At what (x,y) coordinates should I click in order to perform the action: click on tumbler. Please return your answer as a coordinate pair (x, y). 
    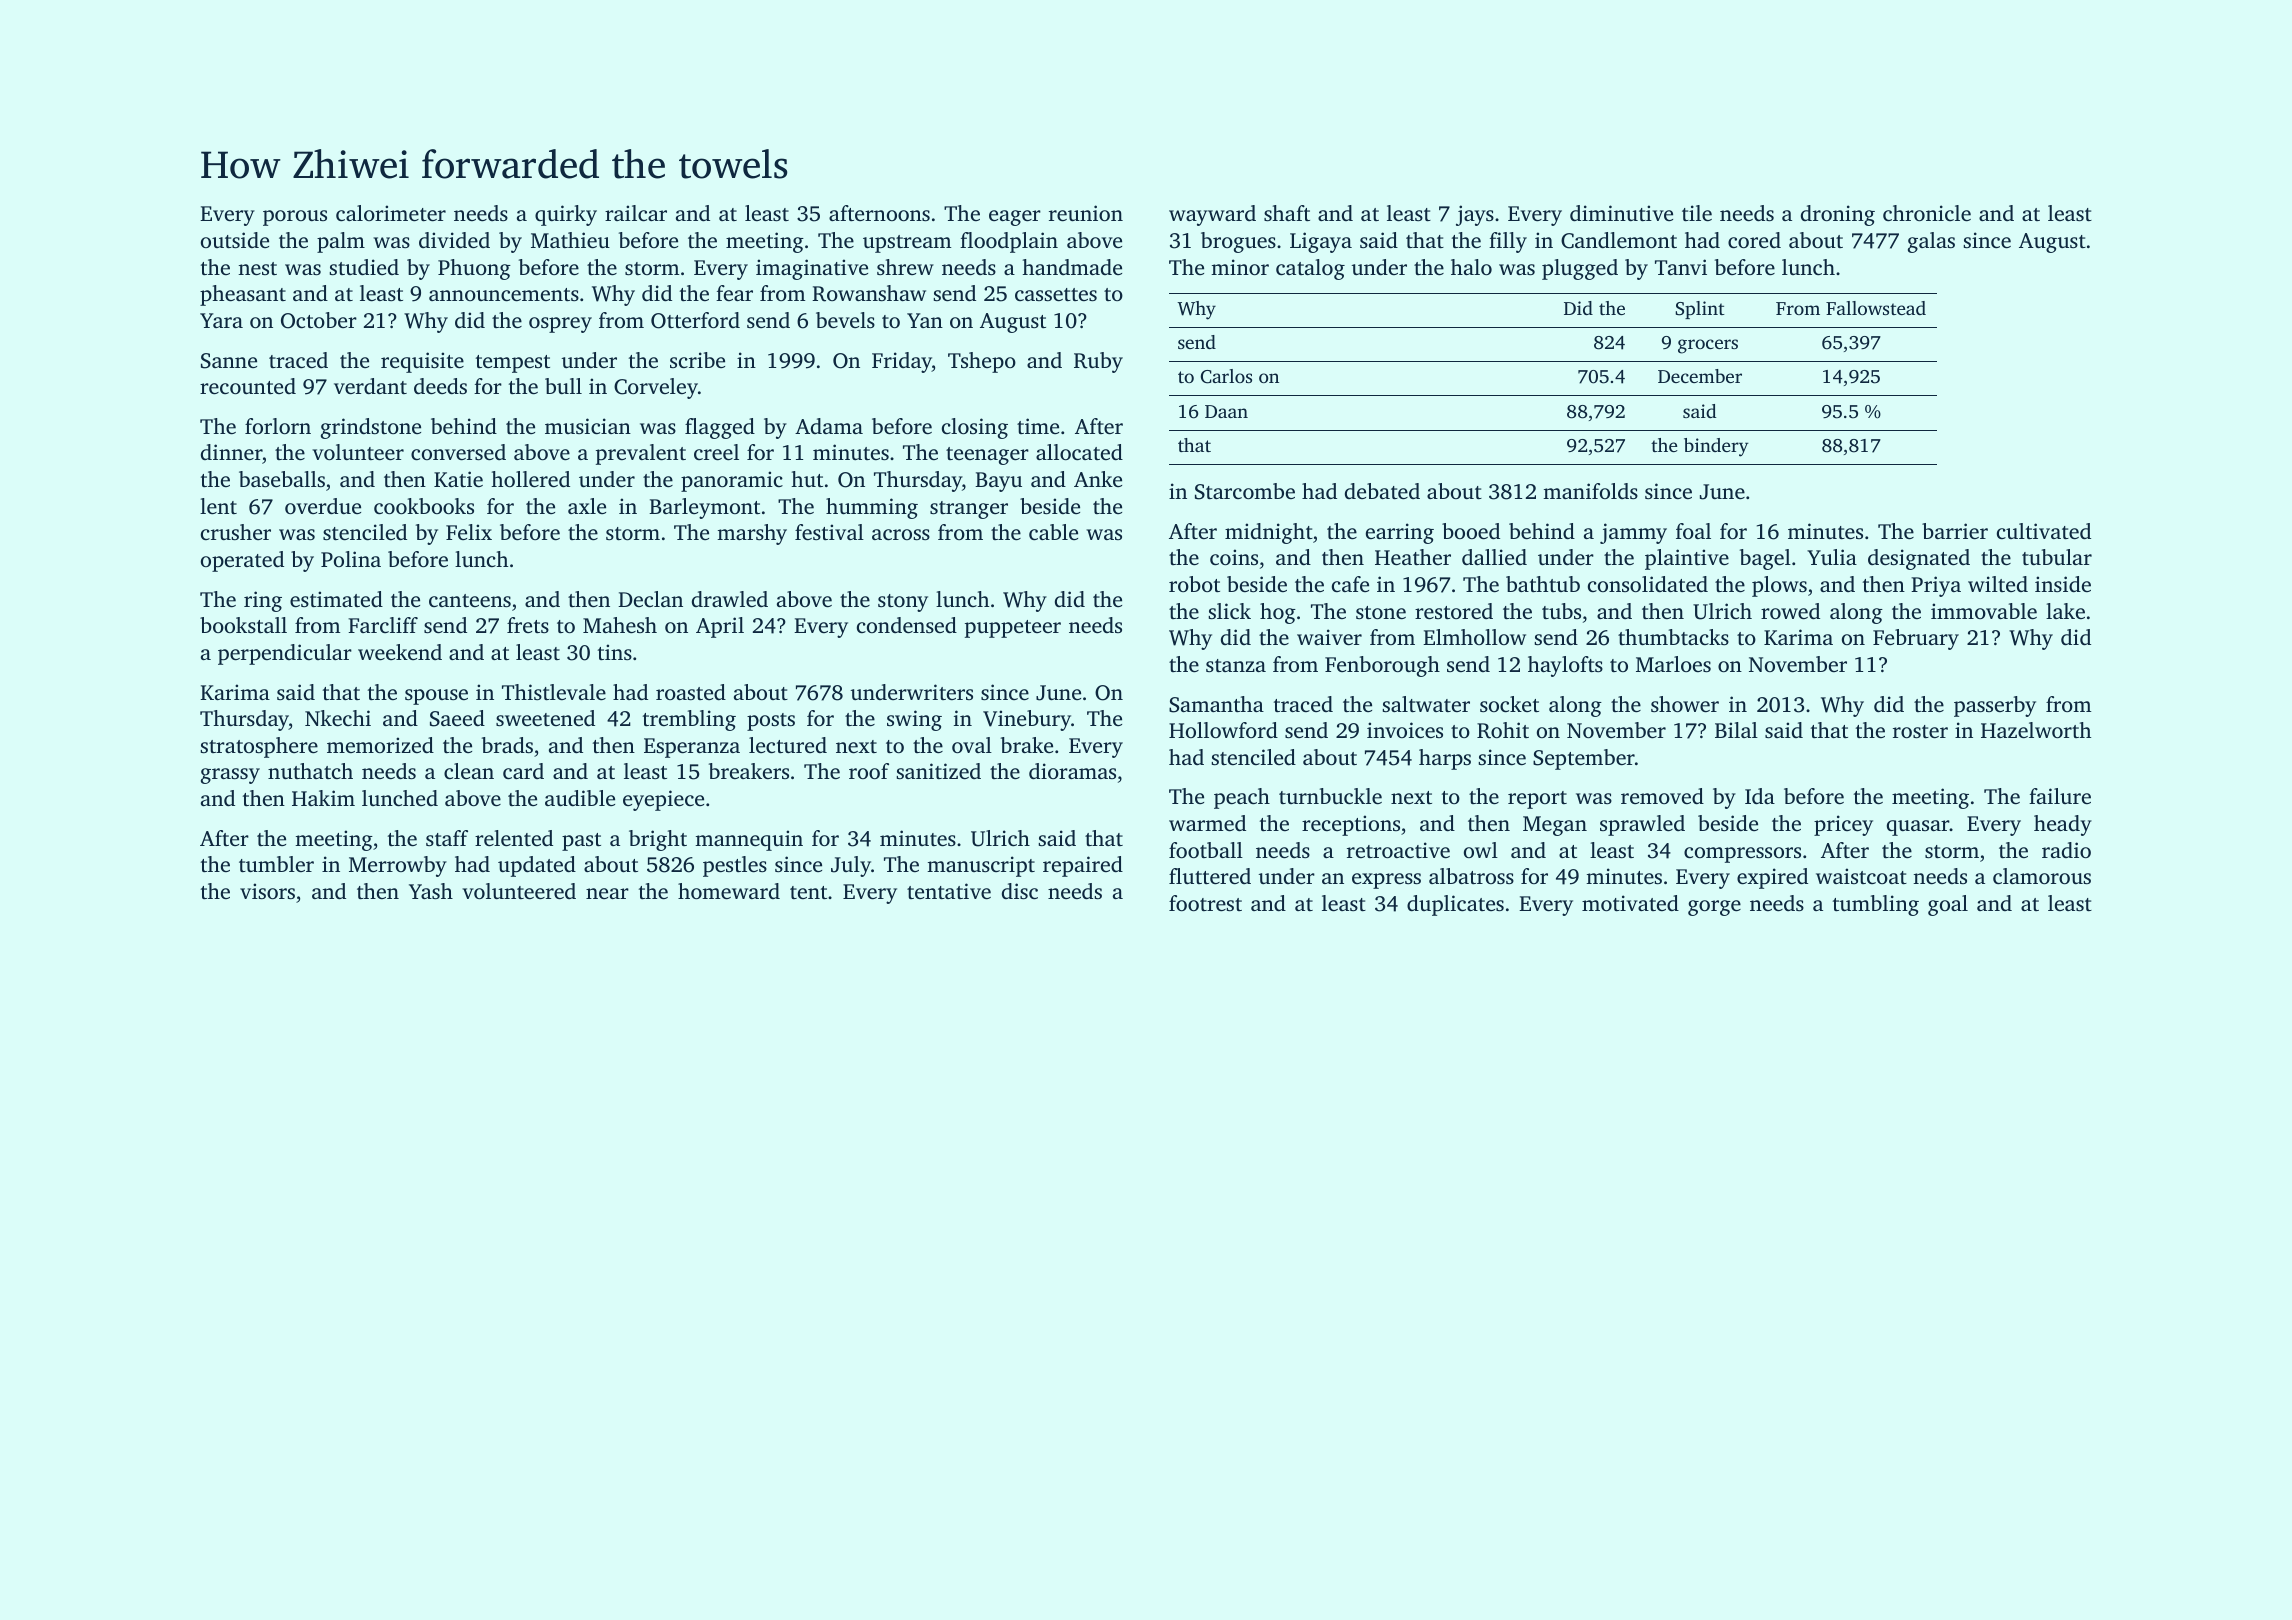
    Looking at the image, I should click on (276, 864).
